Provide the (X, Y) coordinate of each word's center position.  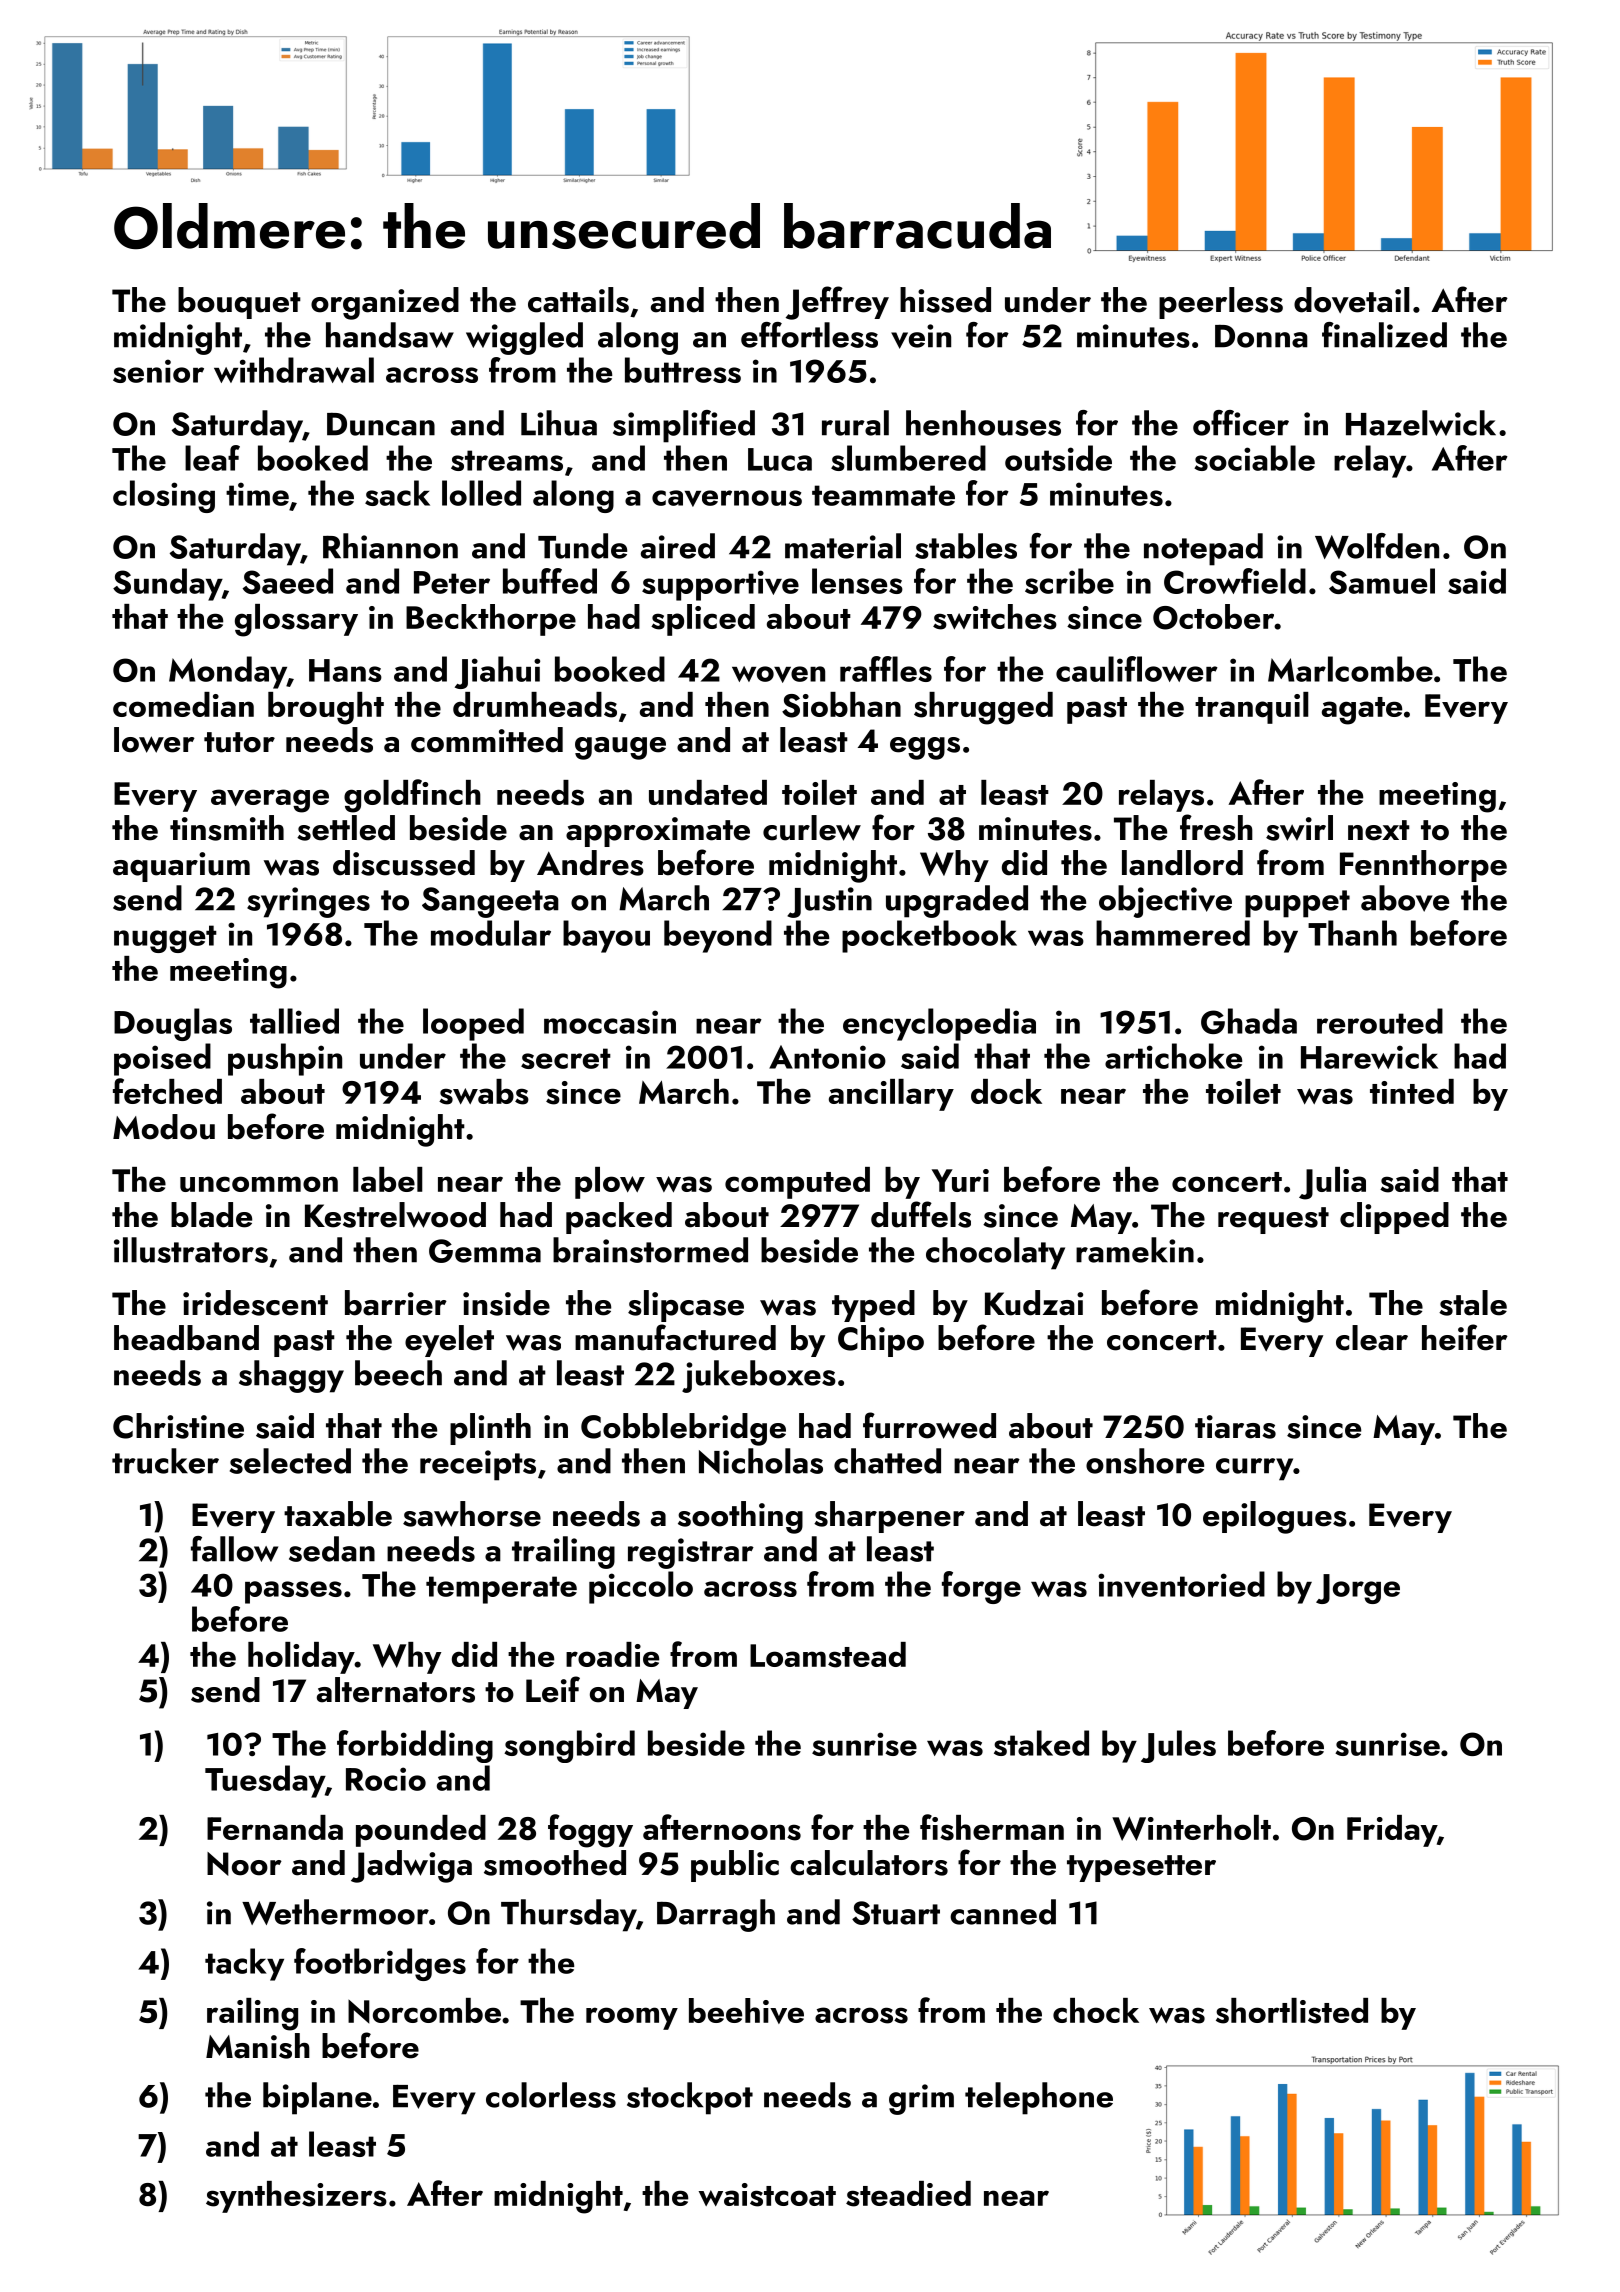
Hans (345, 670)
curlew (812, 828)
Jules (1178, 1746)
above (1405, 898)
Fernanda (275, 1827)
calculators (869, 1863)
